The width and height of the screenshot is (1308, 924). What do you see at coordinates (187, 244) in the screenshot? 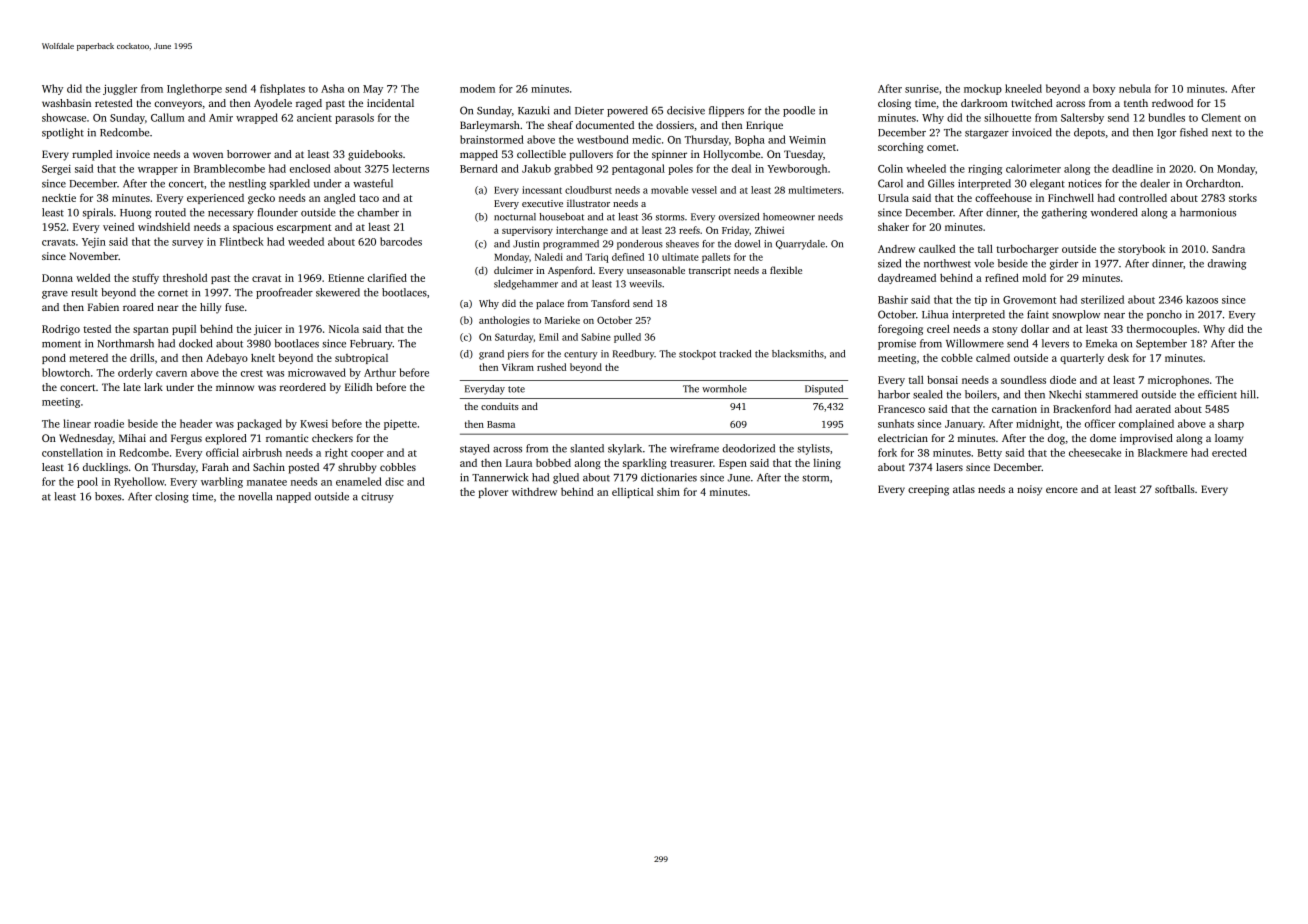
I see `survey` at bounding box center [187, 244].
